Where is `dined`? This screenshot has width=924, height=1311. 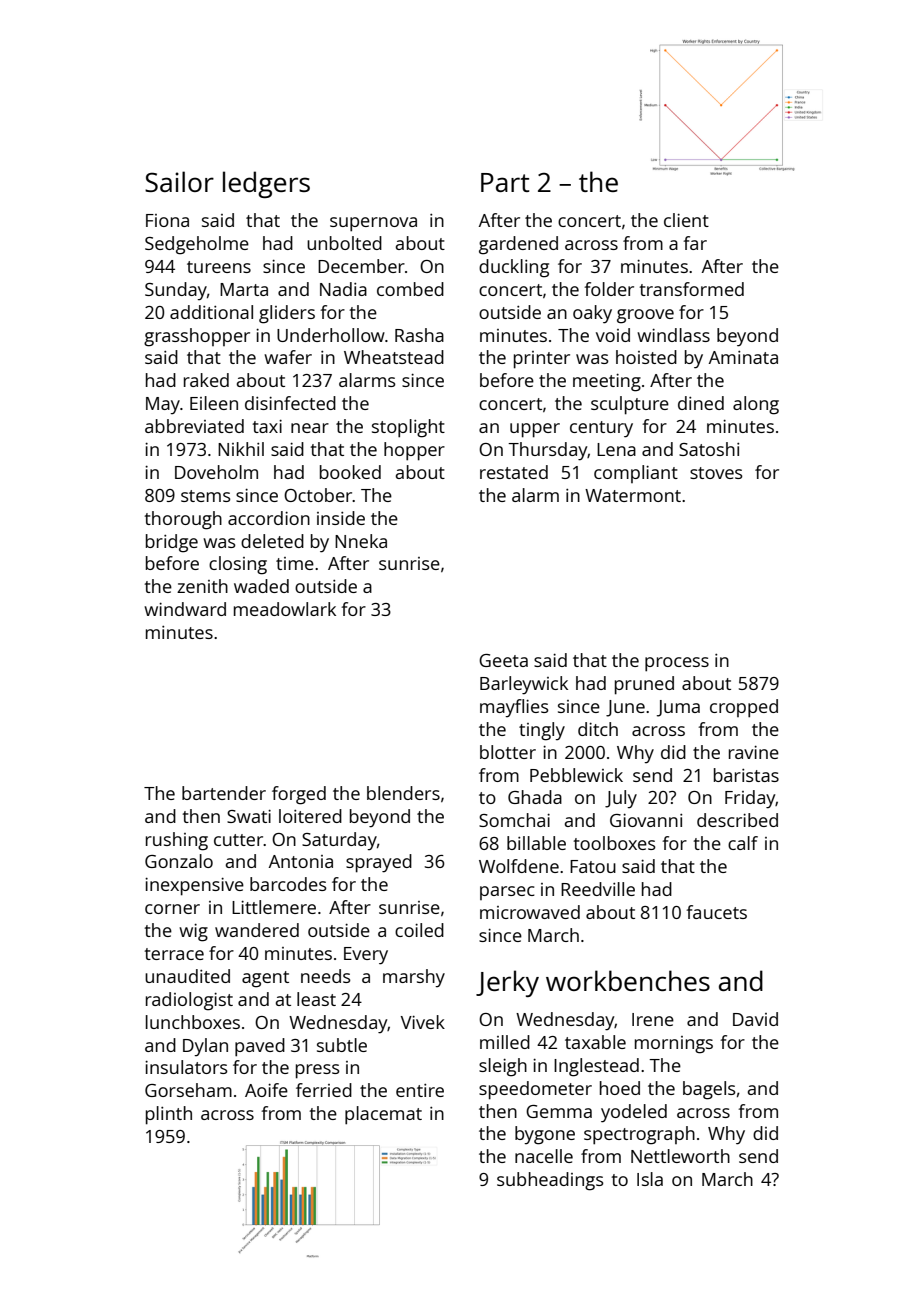
dined is located at coordinates (701, 403).
